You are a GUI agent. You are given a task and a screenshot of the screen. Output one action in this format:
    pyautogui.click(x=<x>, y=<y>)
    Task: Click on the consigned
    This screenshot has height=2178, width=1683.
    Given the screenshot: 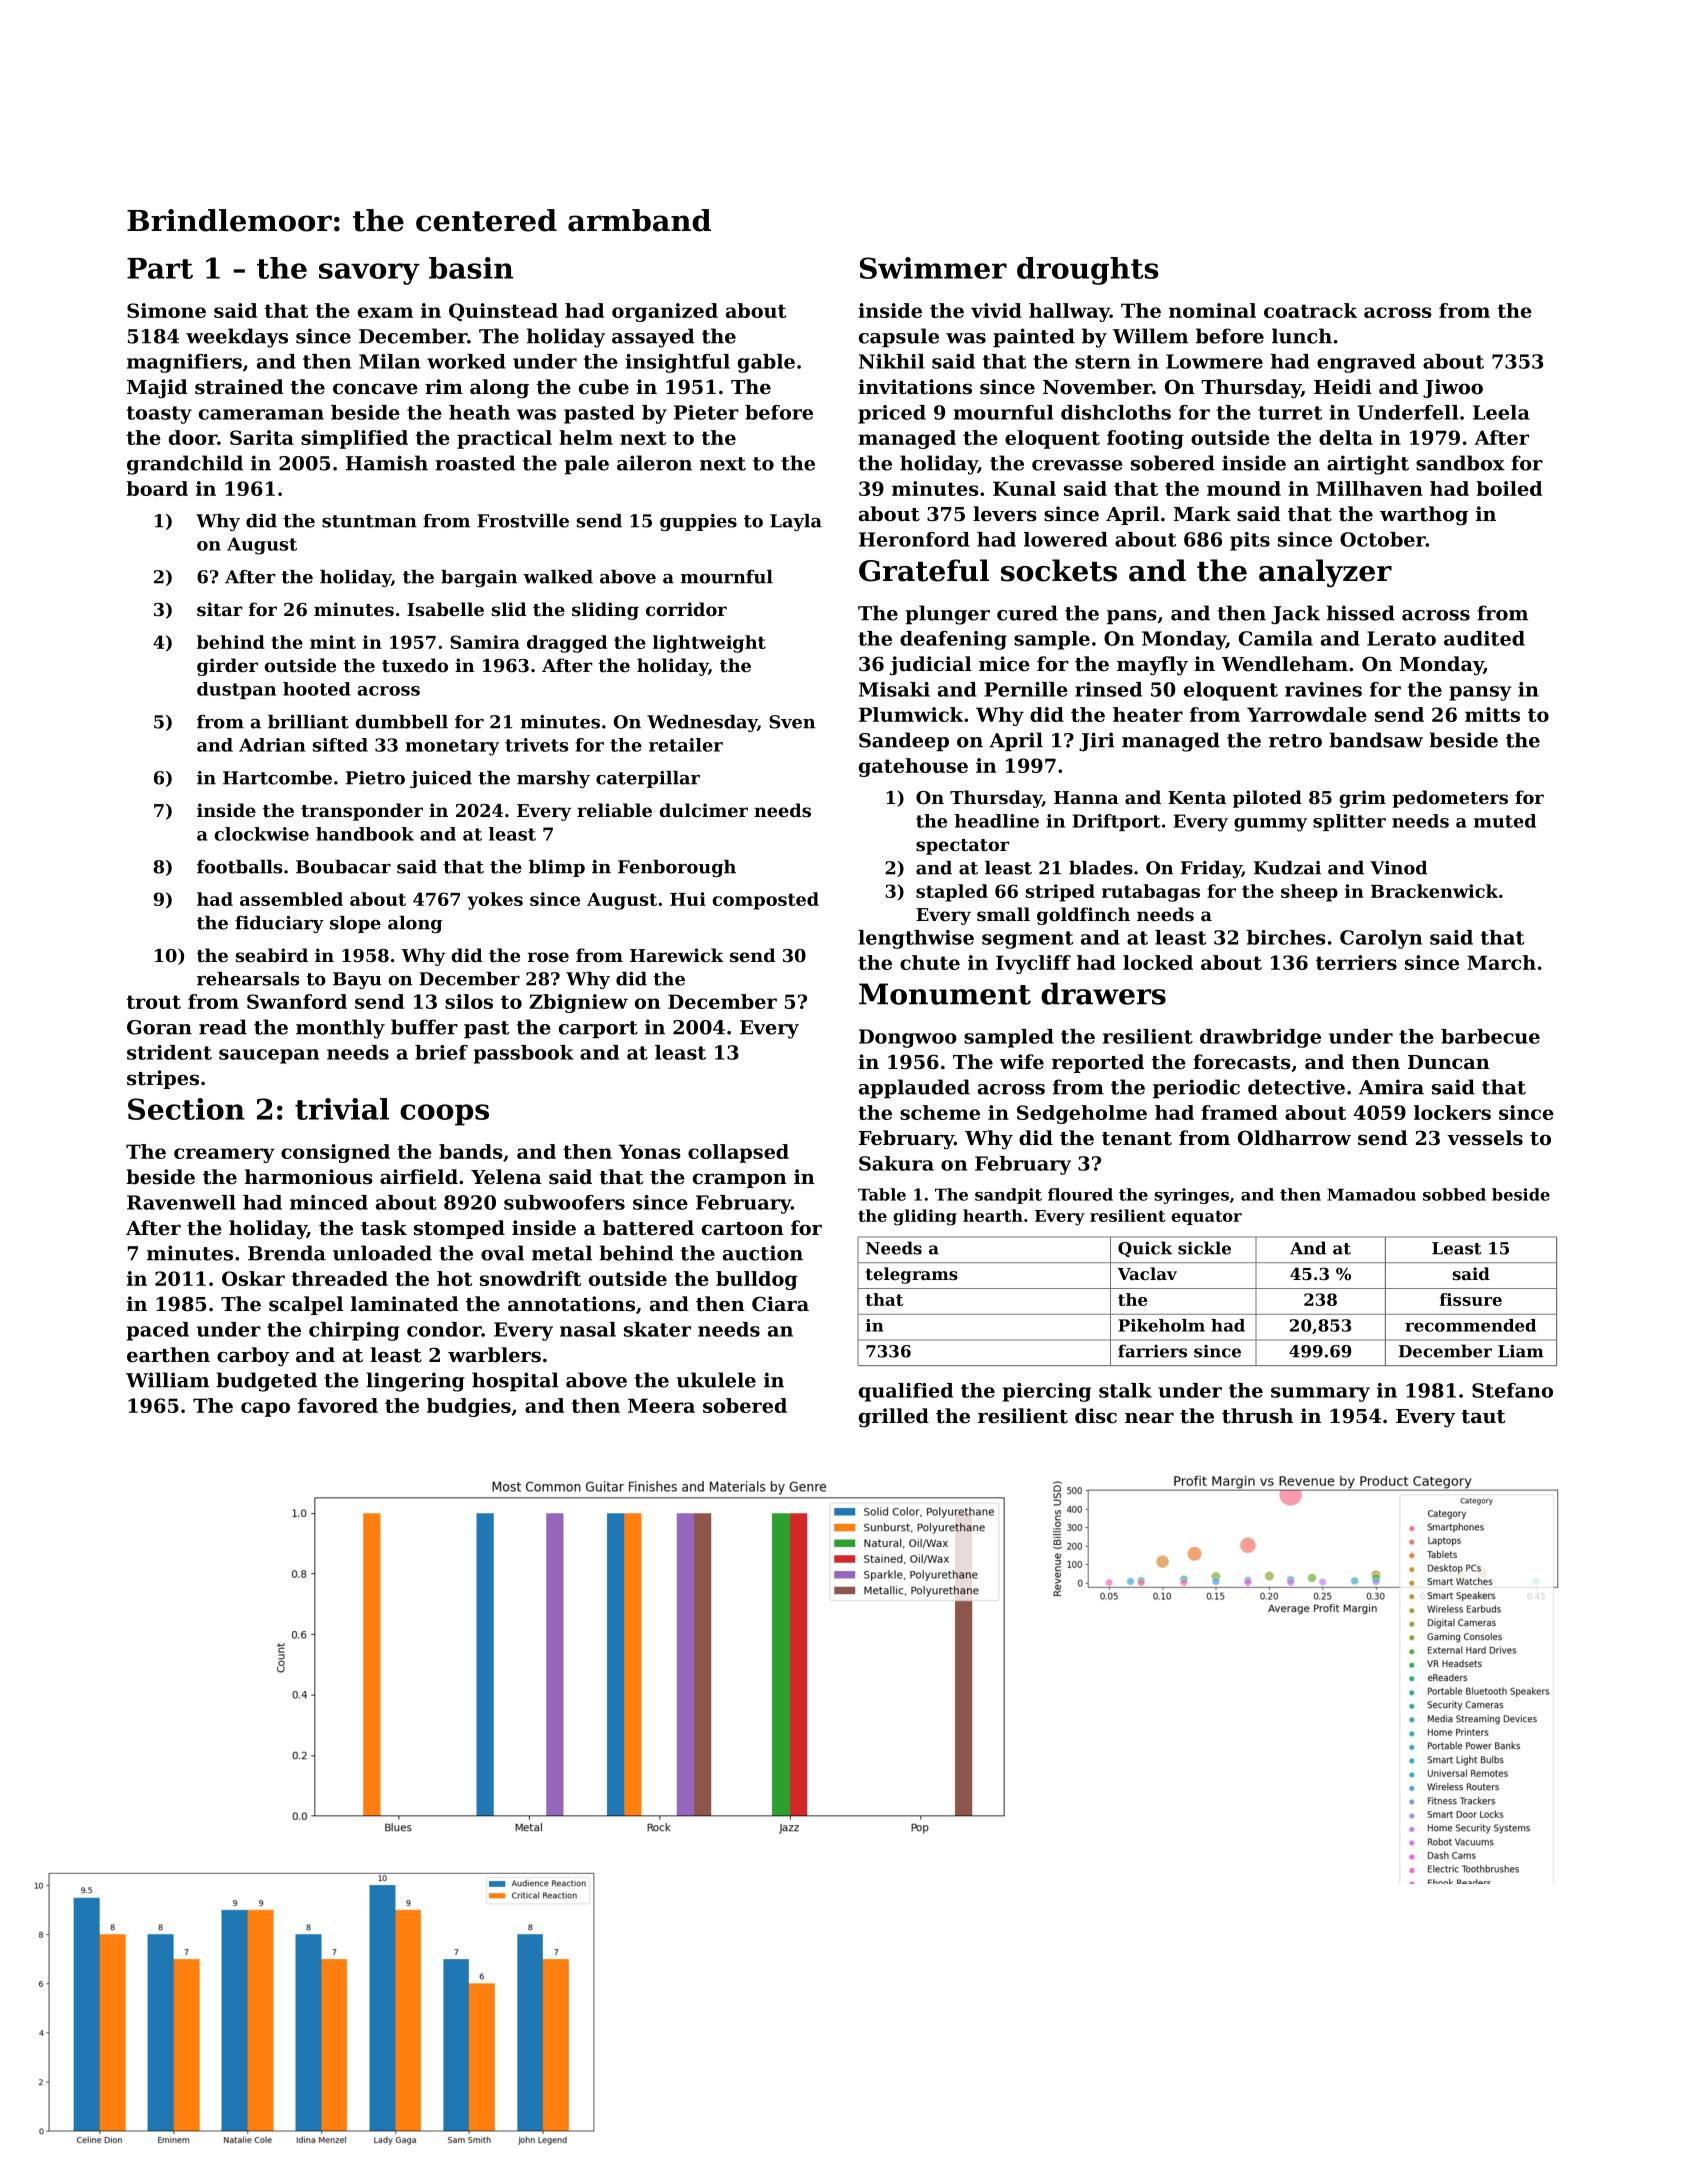 What is the action you would take?
    pyautogui.click(x=335, y=1153)
